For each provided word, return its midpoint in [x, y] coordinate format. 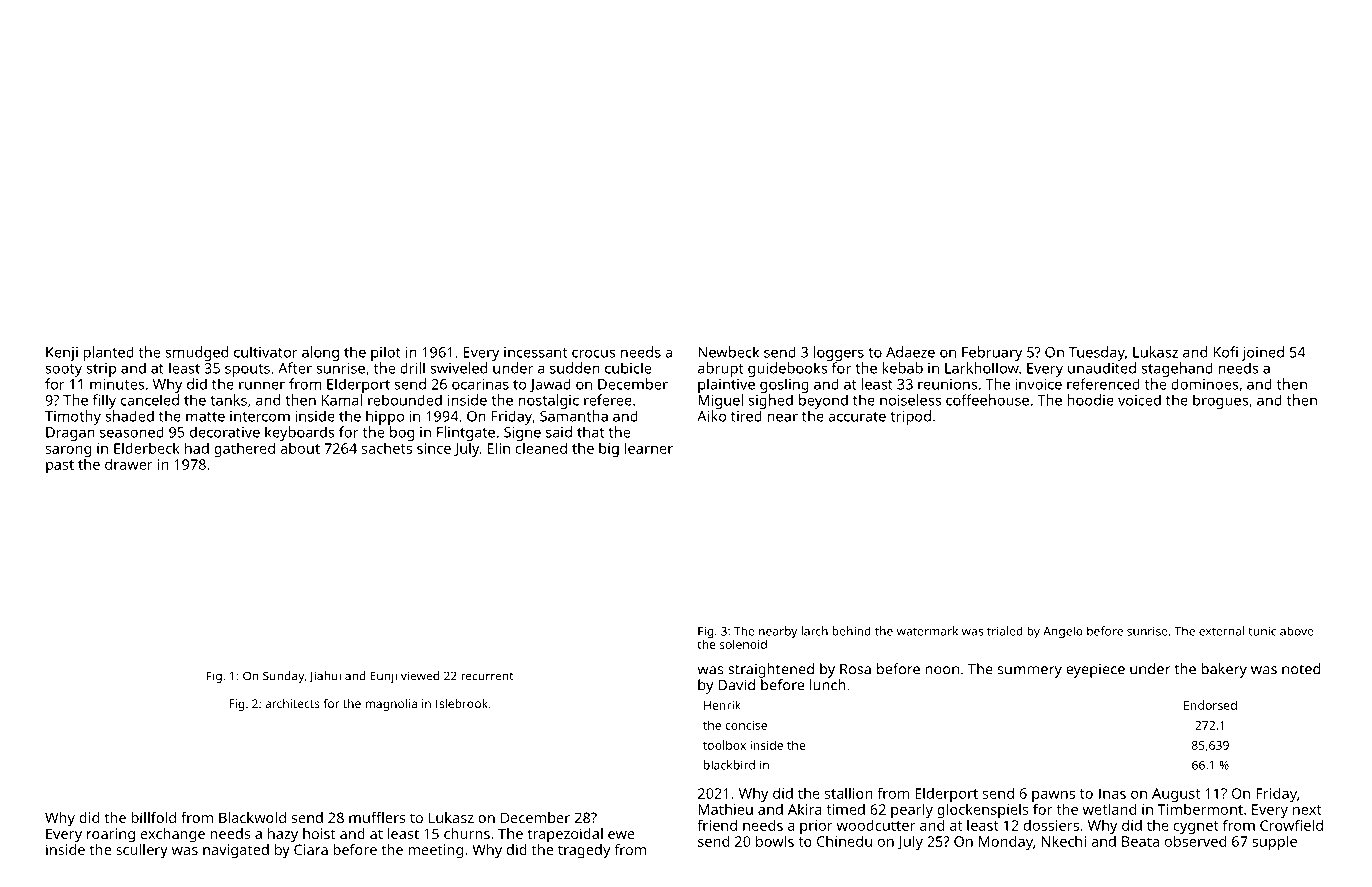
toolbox [724, 745]
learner [649, 448]
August [1176, 795]
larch [815, 631]
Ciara [311, 849]
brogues [1220, 401]
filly [104, 401]
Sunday [283, 677]
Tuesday [1097, 353]
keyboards [300, 433]
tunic [1262, 631]
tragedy [584, 851]
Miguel [720, 401]
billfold [153, 817]
